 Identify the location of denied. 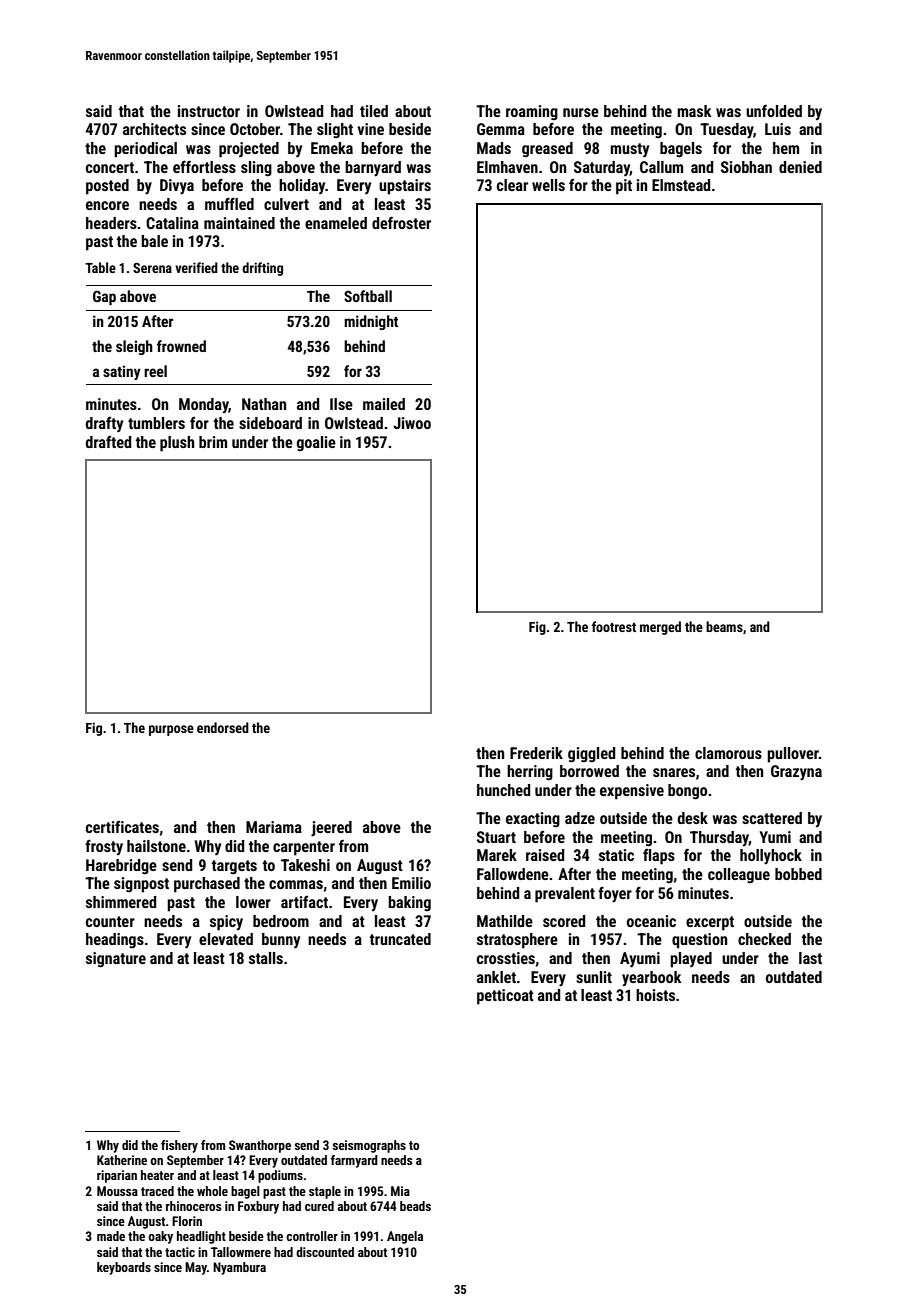
(800, 167).
